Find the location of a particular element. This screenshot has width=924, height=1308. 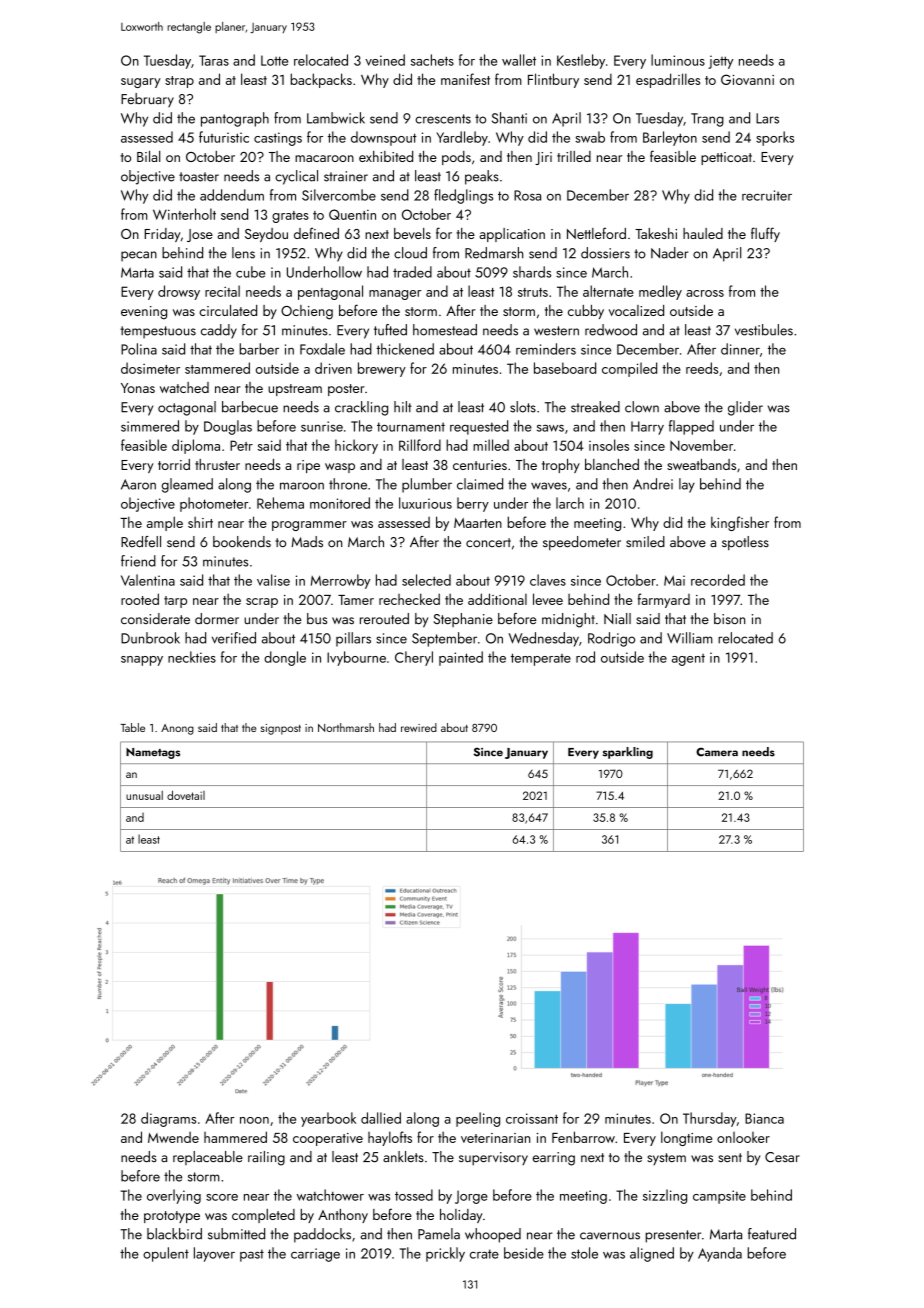

sparkling is located at coordinates (628, 753).
